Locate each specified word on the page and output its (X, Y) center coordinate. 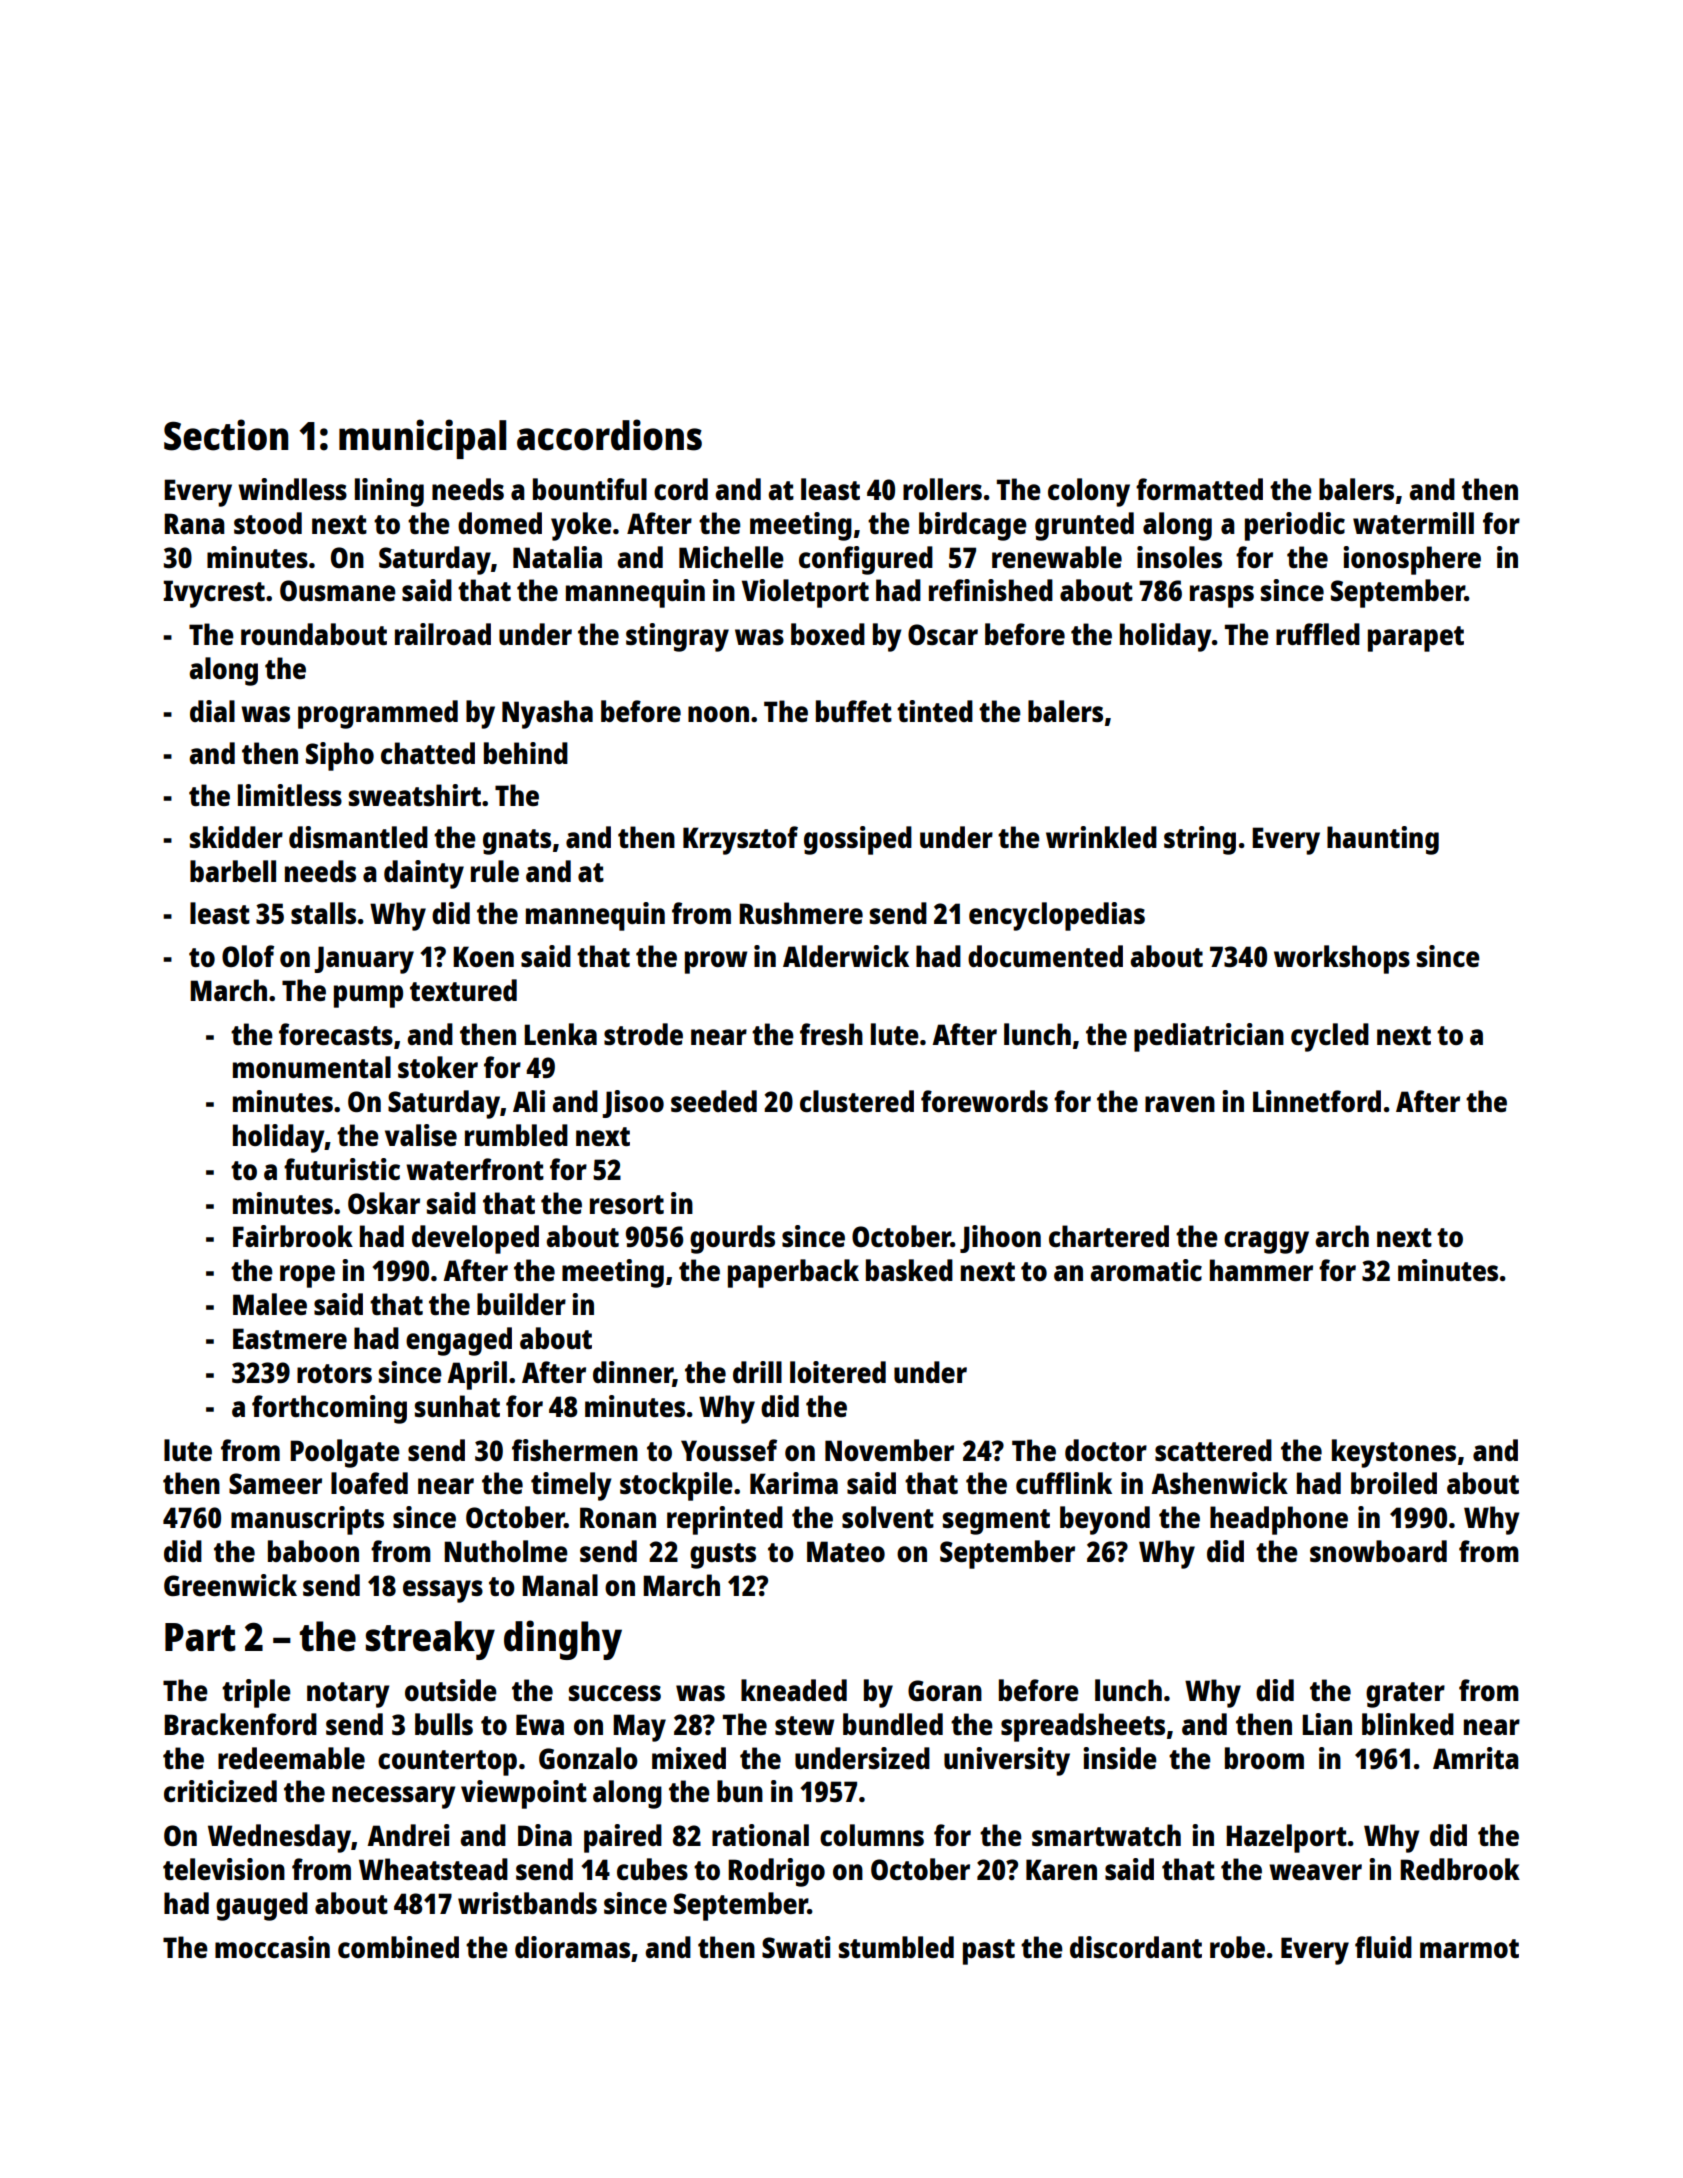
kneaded (794, 1690)
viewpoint (524, 1794)
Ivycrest (214, 594)
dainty (424, 874)
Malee (270, 1304)
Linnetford (1317, 1101)
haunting (1383, 840)
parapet (1416, 639)
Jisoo (633, 1104)
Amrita (1476, 1758)
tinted (935, 711)
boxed (828, 634)
